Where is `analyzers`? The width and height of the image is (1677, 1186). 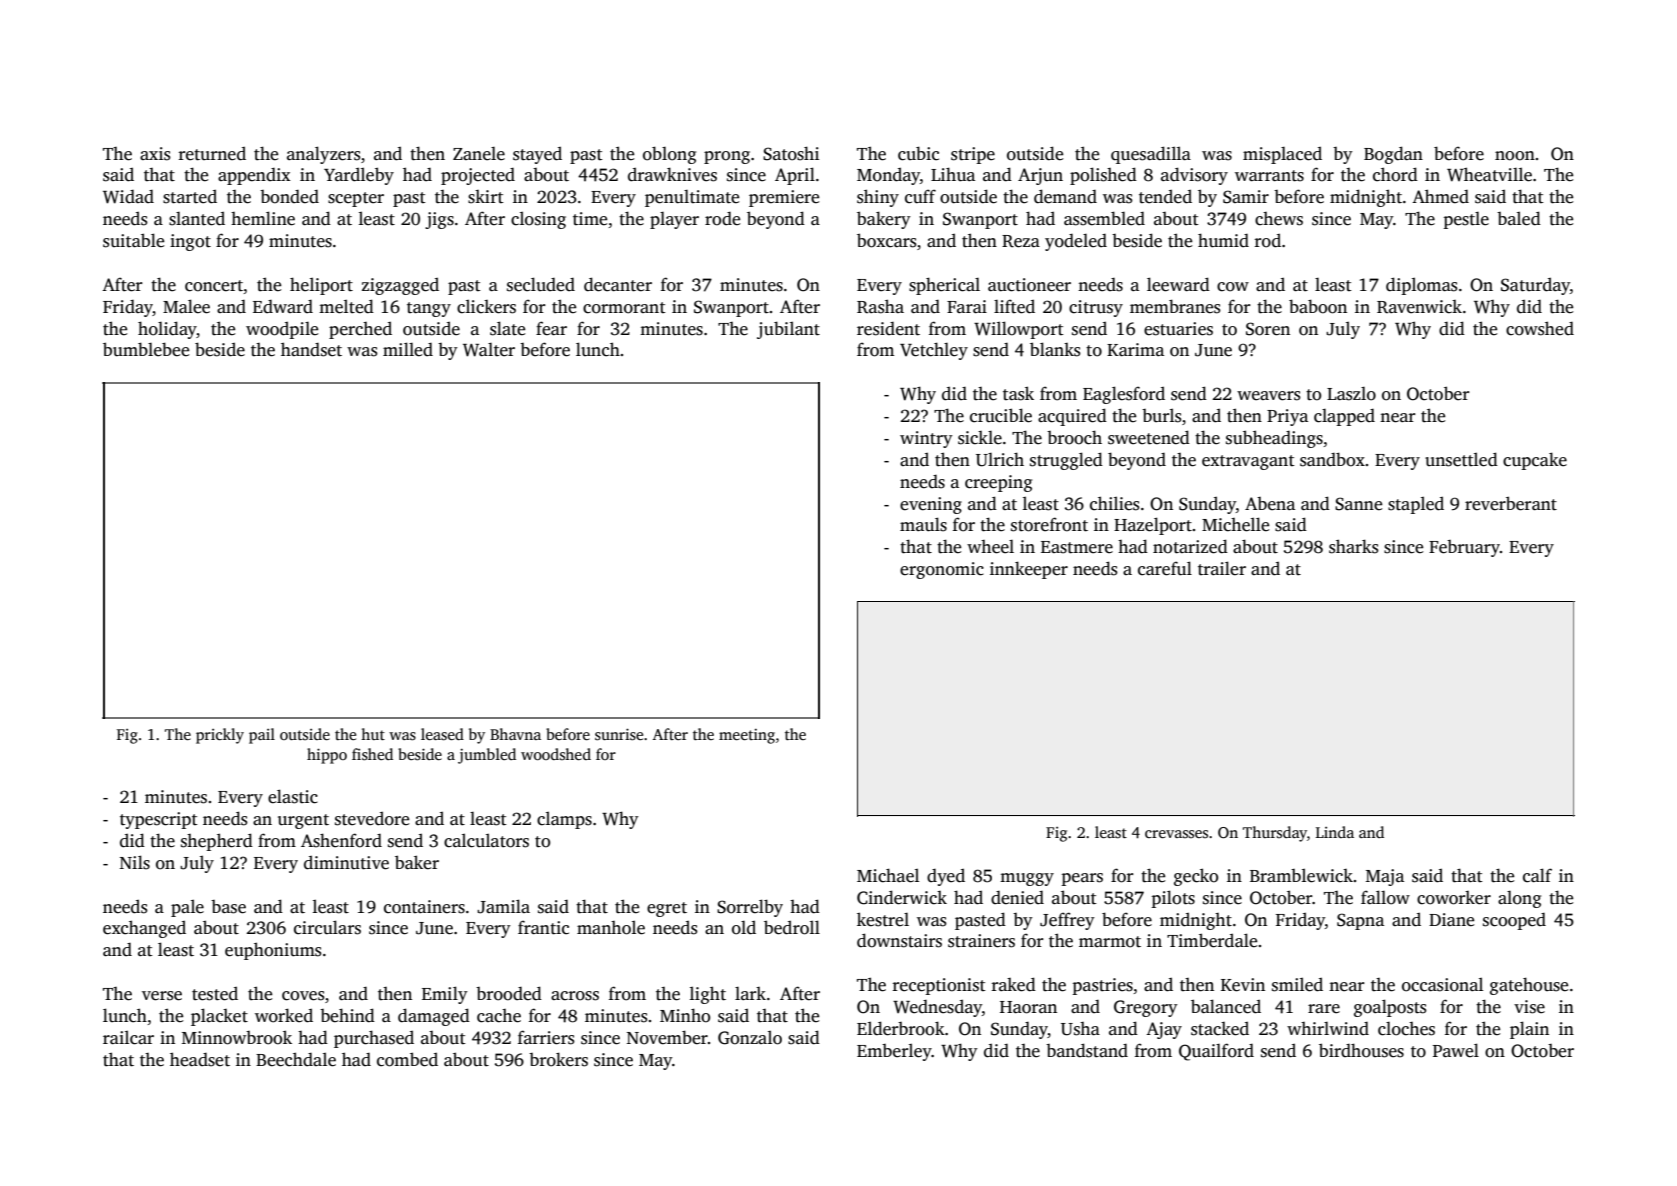
analyzers is located at coordinates (324, 155).
